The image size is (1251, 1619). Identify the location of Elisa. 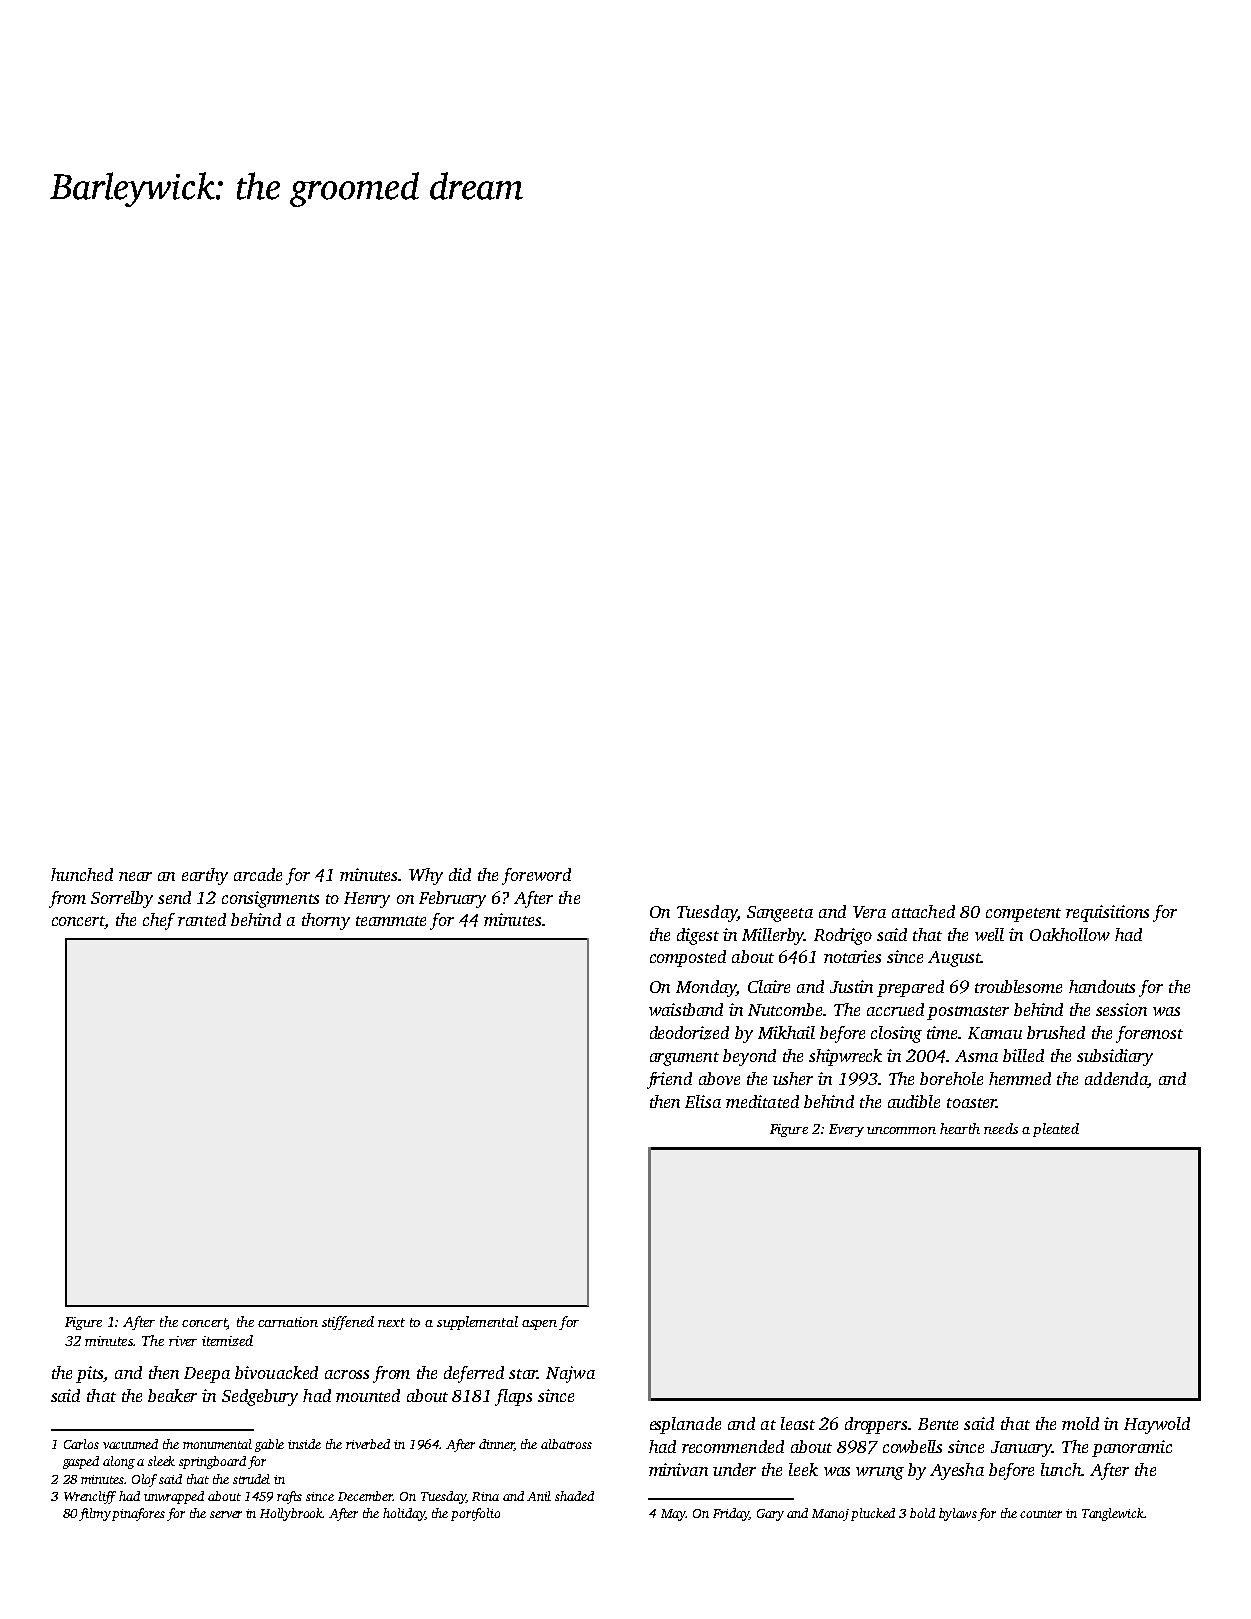
(703, 1101).
